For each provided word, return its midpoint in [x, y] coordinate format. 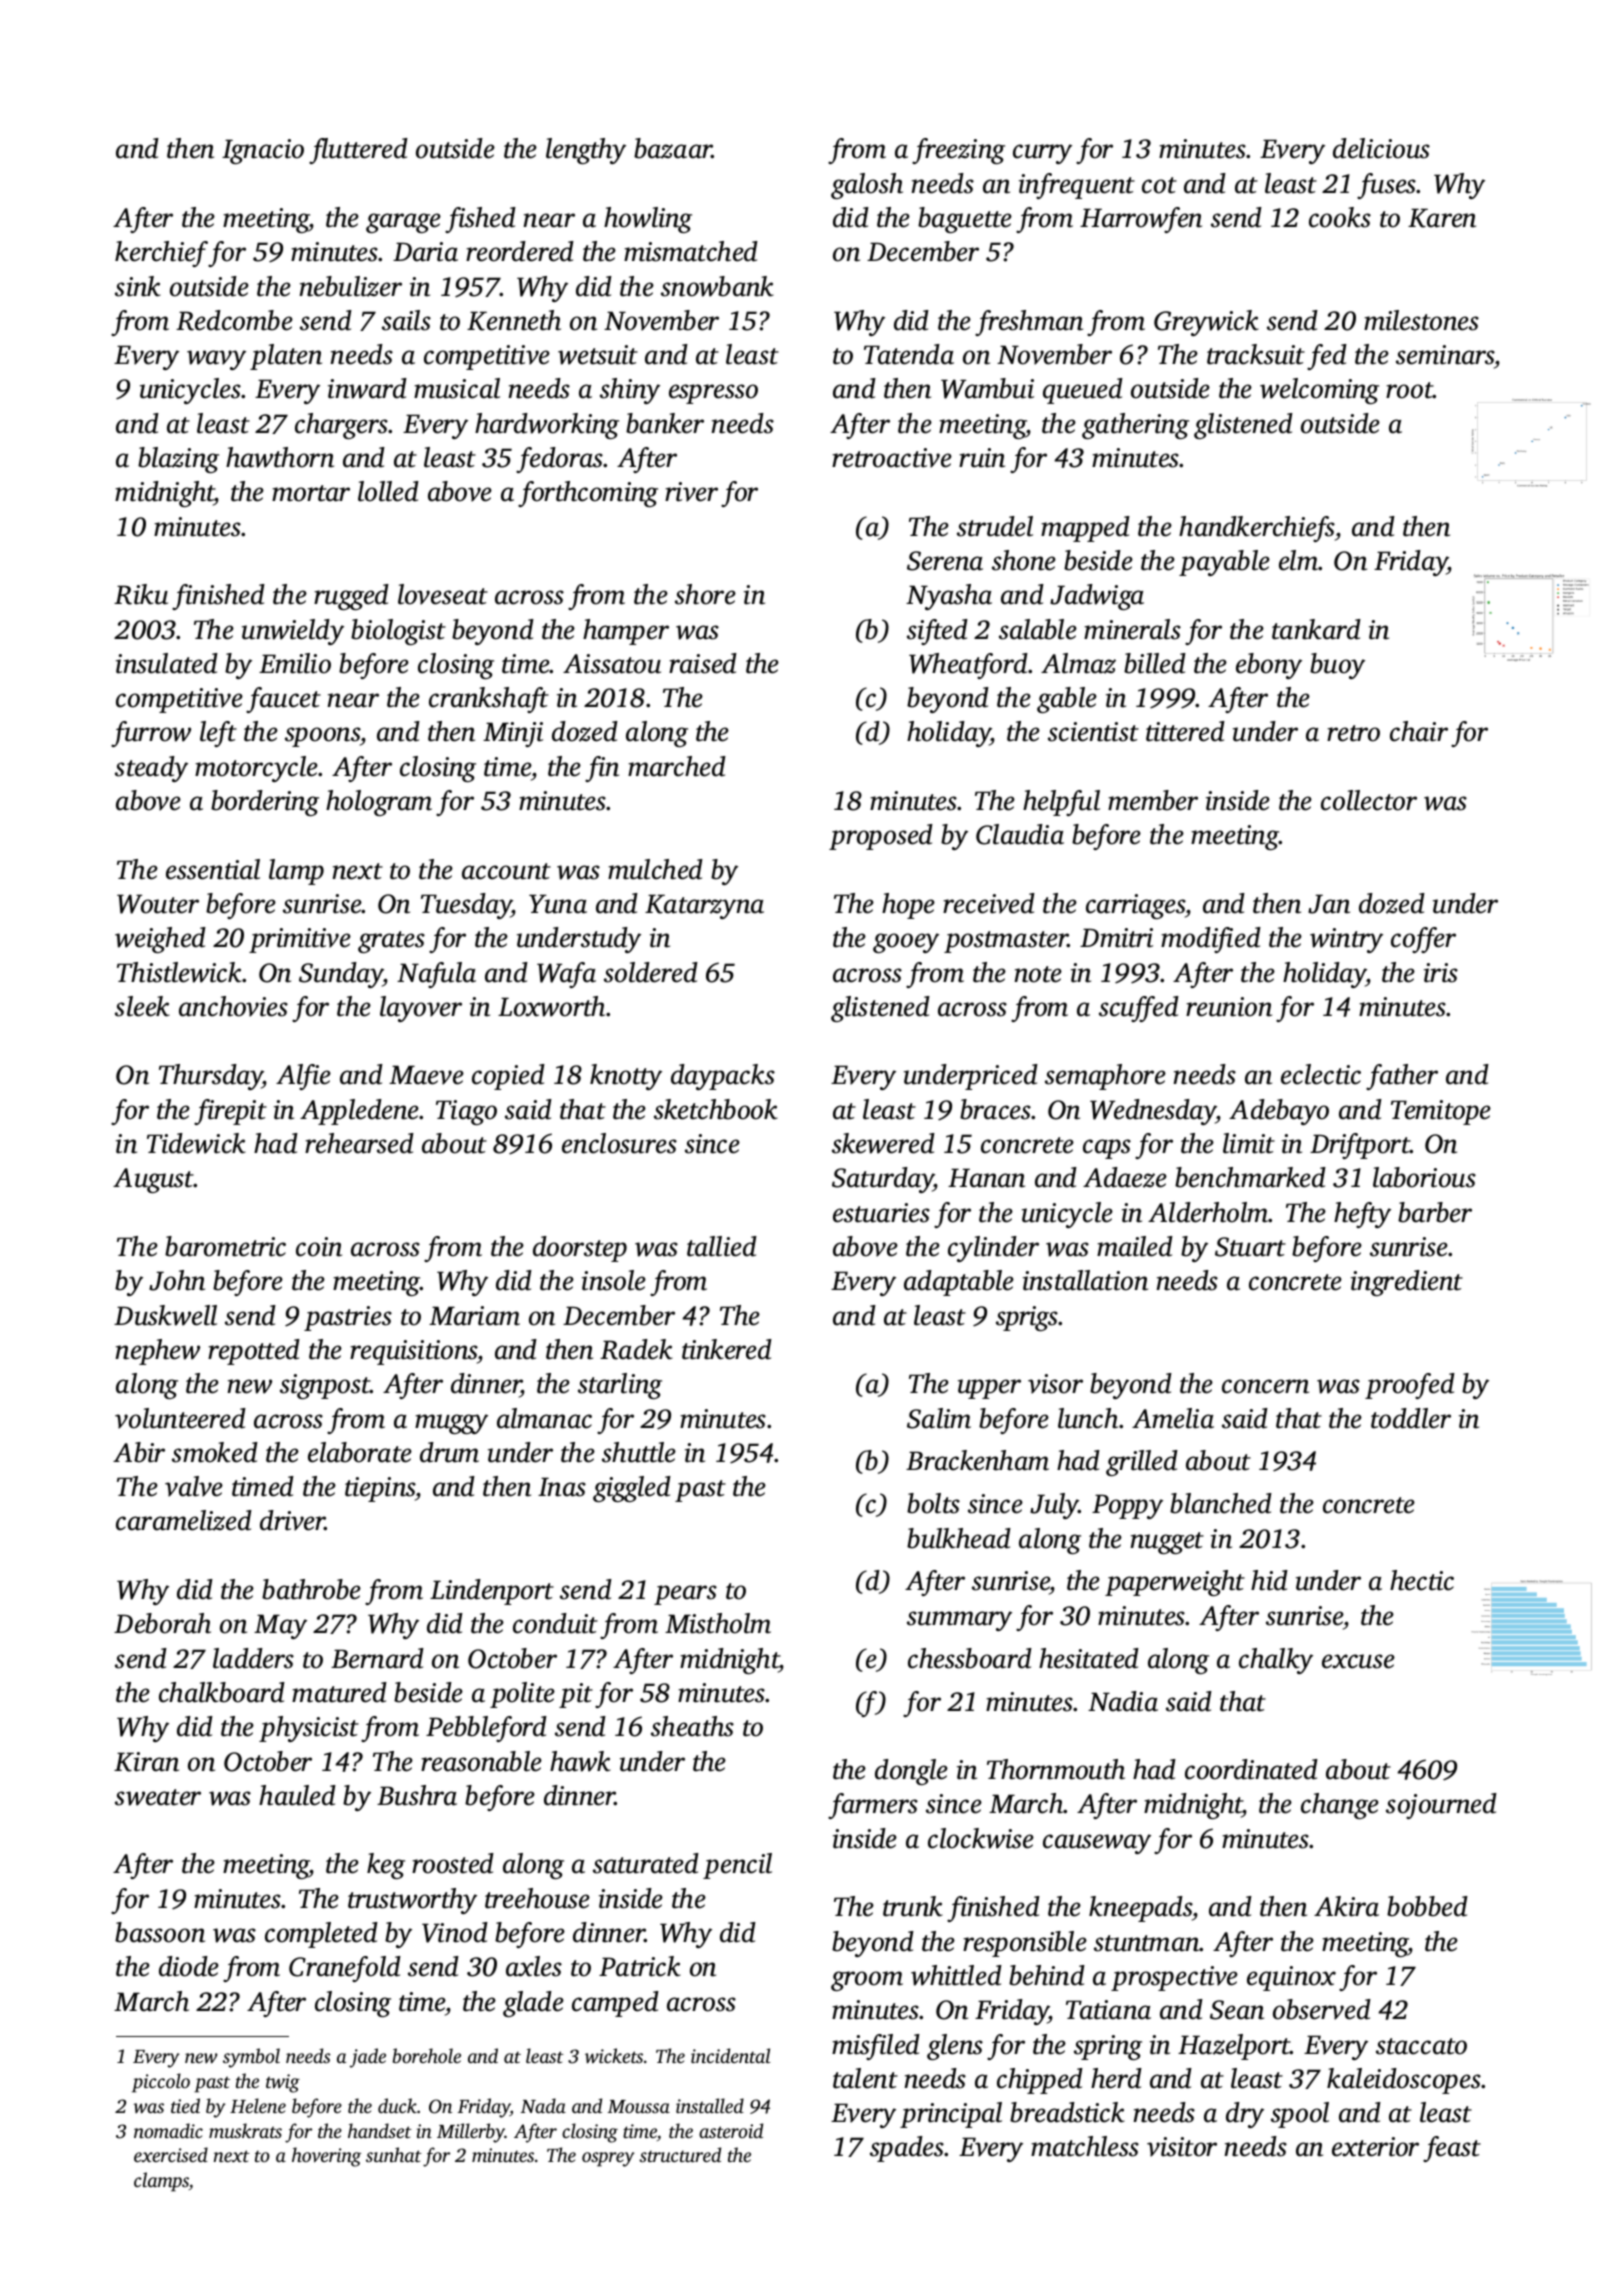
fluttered [358, 151]
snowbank [717, 286]
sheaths [692, 1726]
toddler [1411, 1418]
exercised [171, 2154]
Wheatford [968, 666]
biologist [398, 632]
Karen [1442, 218]
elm [1298, 560]
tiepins [380, 1489]
